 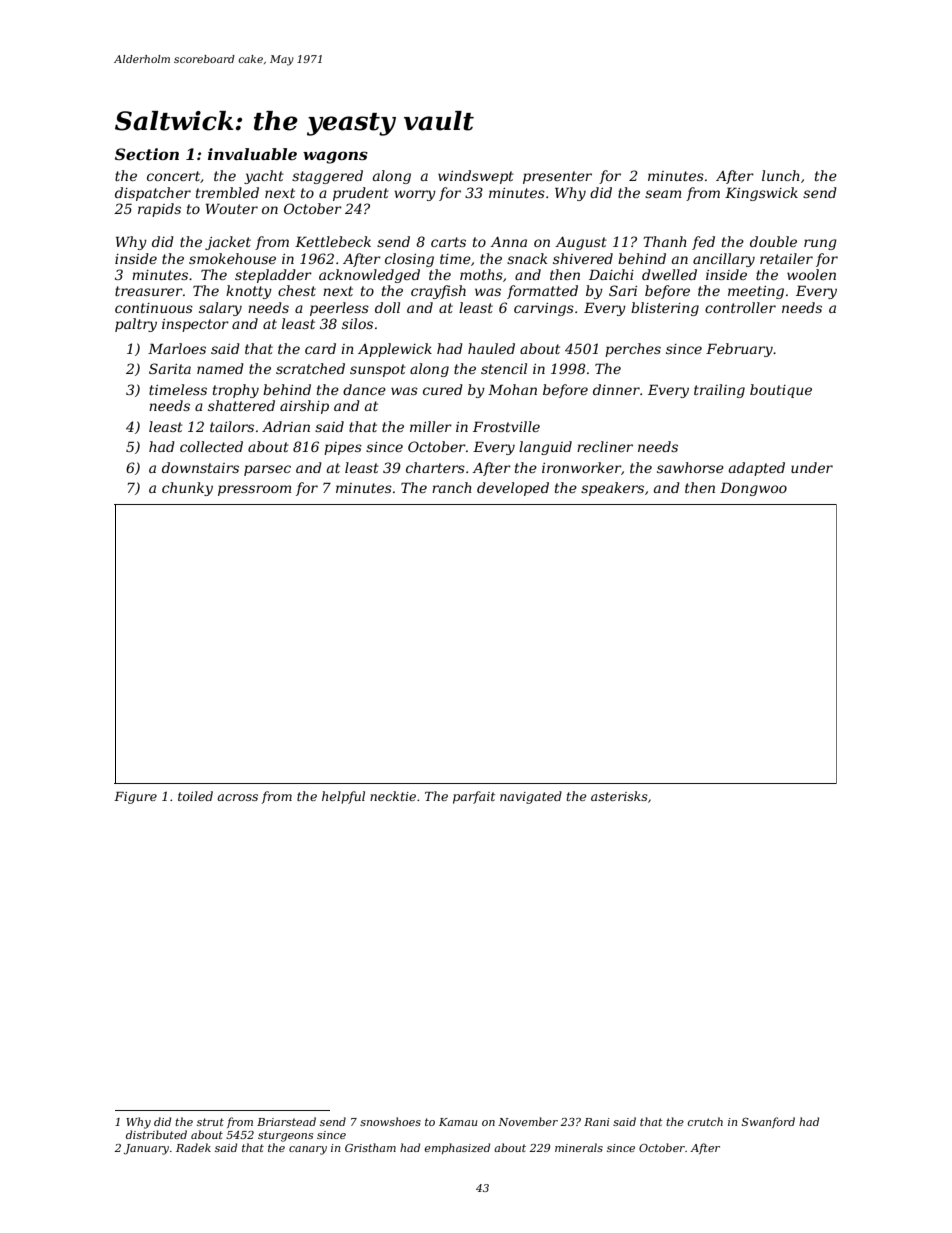 What do you see at coordinates (690, 467) in the page?
I see `sawhorse` at bounding box center [690, 467].
